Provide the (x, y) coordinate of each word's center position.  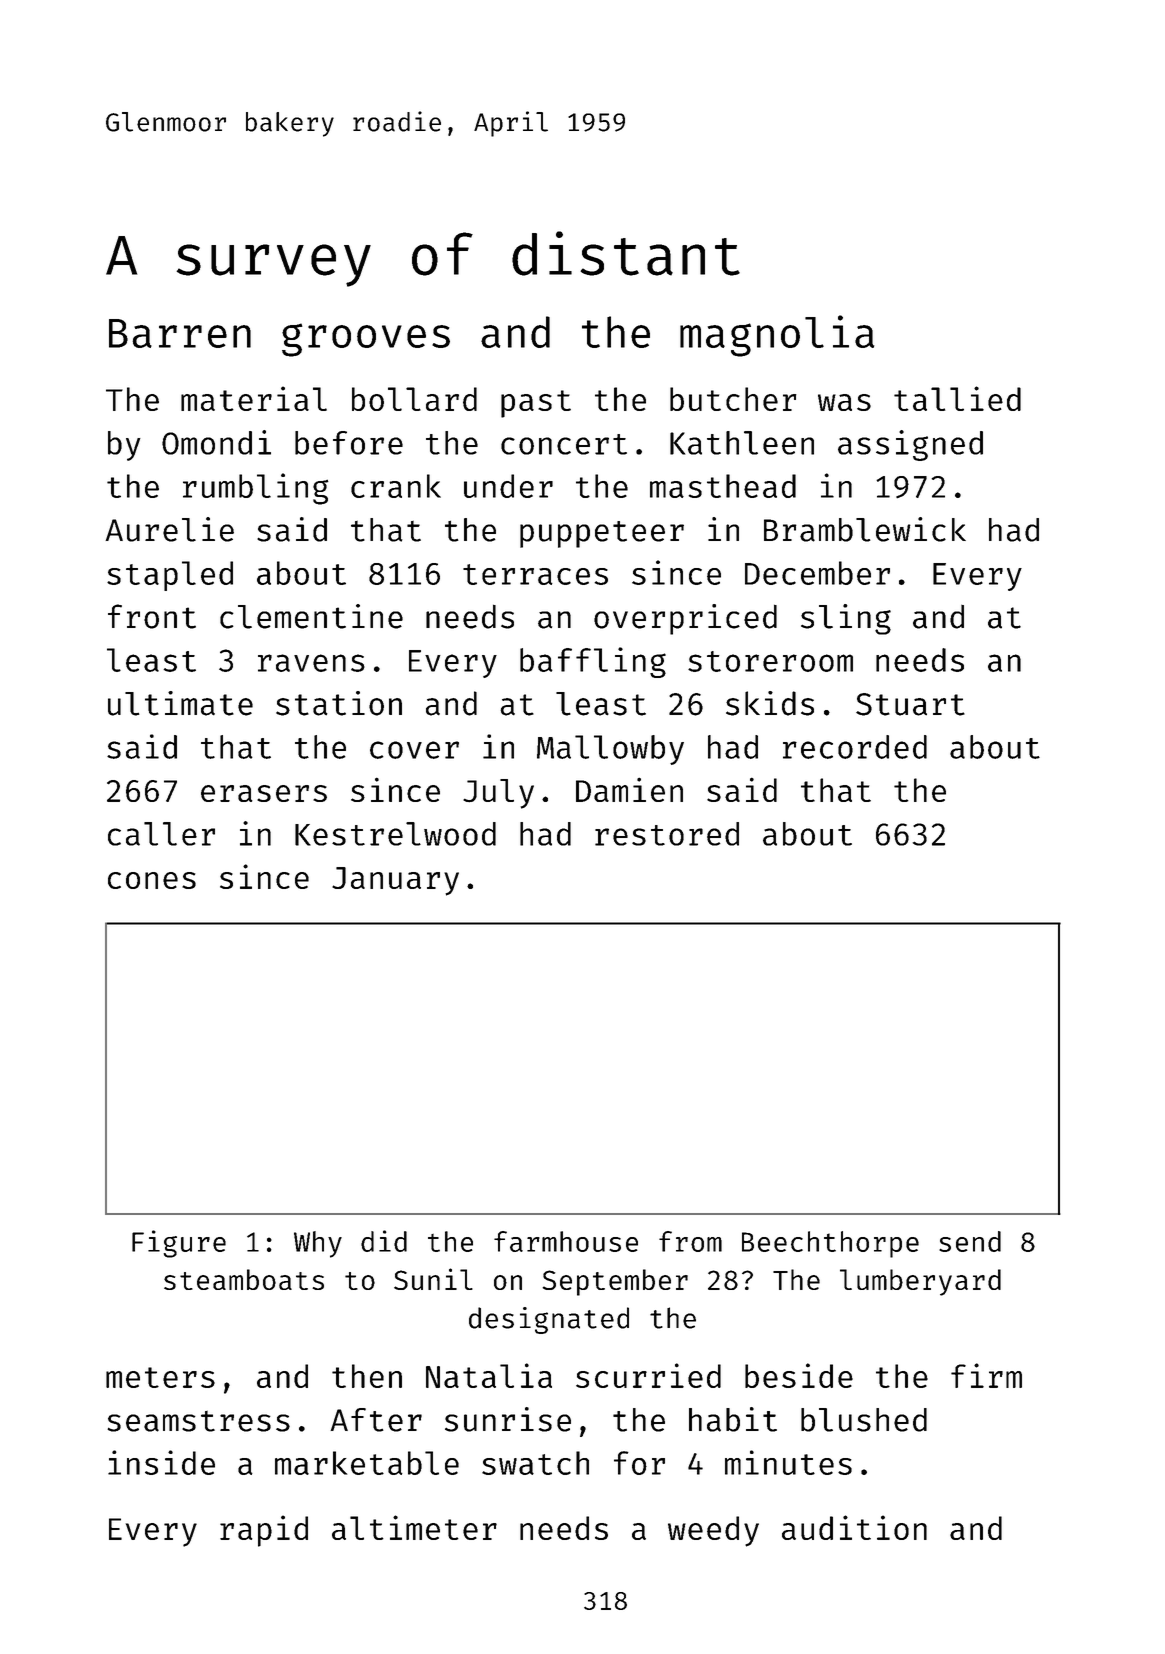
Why (318, 1244)
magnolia (777, 336)
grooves (366, 340)
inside (161, 1462)
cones (152, 880)
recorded (855, 747)
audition (854, 1527)
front (152, 616)
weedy (713, 1531)
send (970, 1241)
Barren (180, 333)
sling (846, 619)
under (508, 486)
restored (667, 834)
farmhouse (566, 1241)
